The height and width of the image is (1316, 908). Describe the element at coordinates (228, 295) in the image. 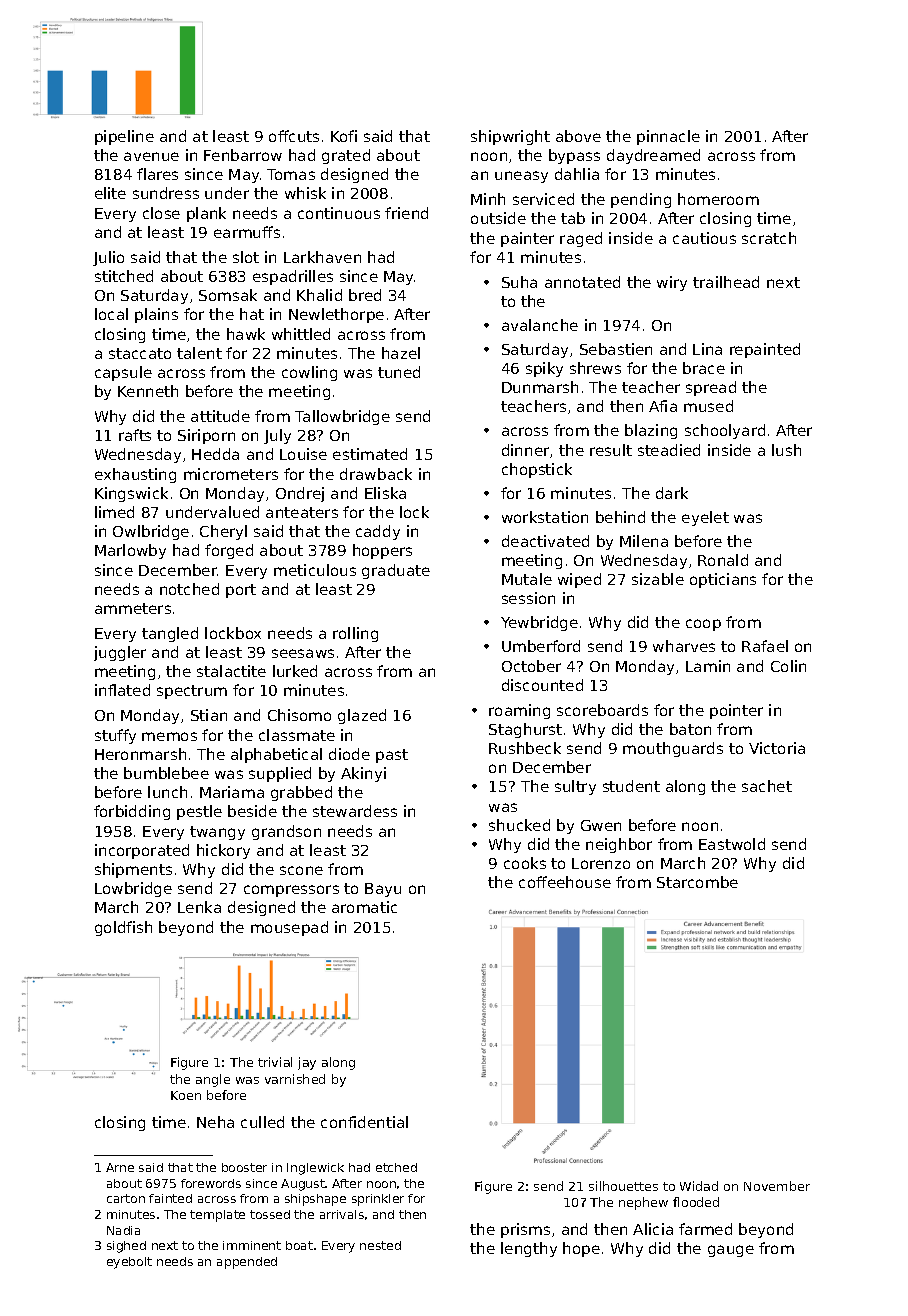

I see `Somsak` at that location.
